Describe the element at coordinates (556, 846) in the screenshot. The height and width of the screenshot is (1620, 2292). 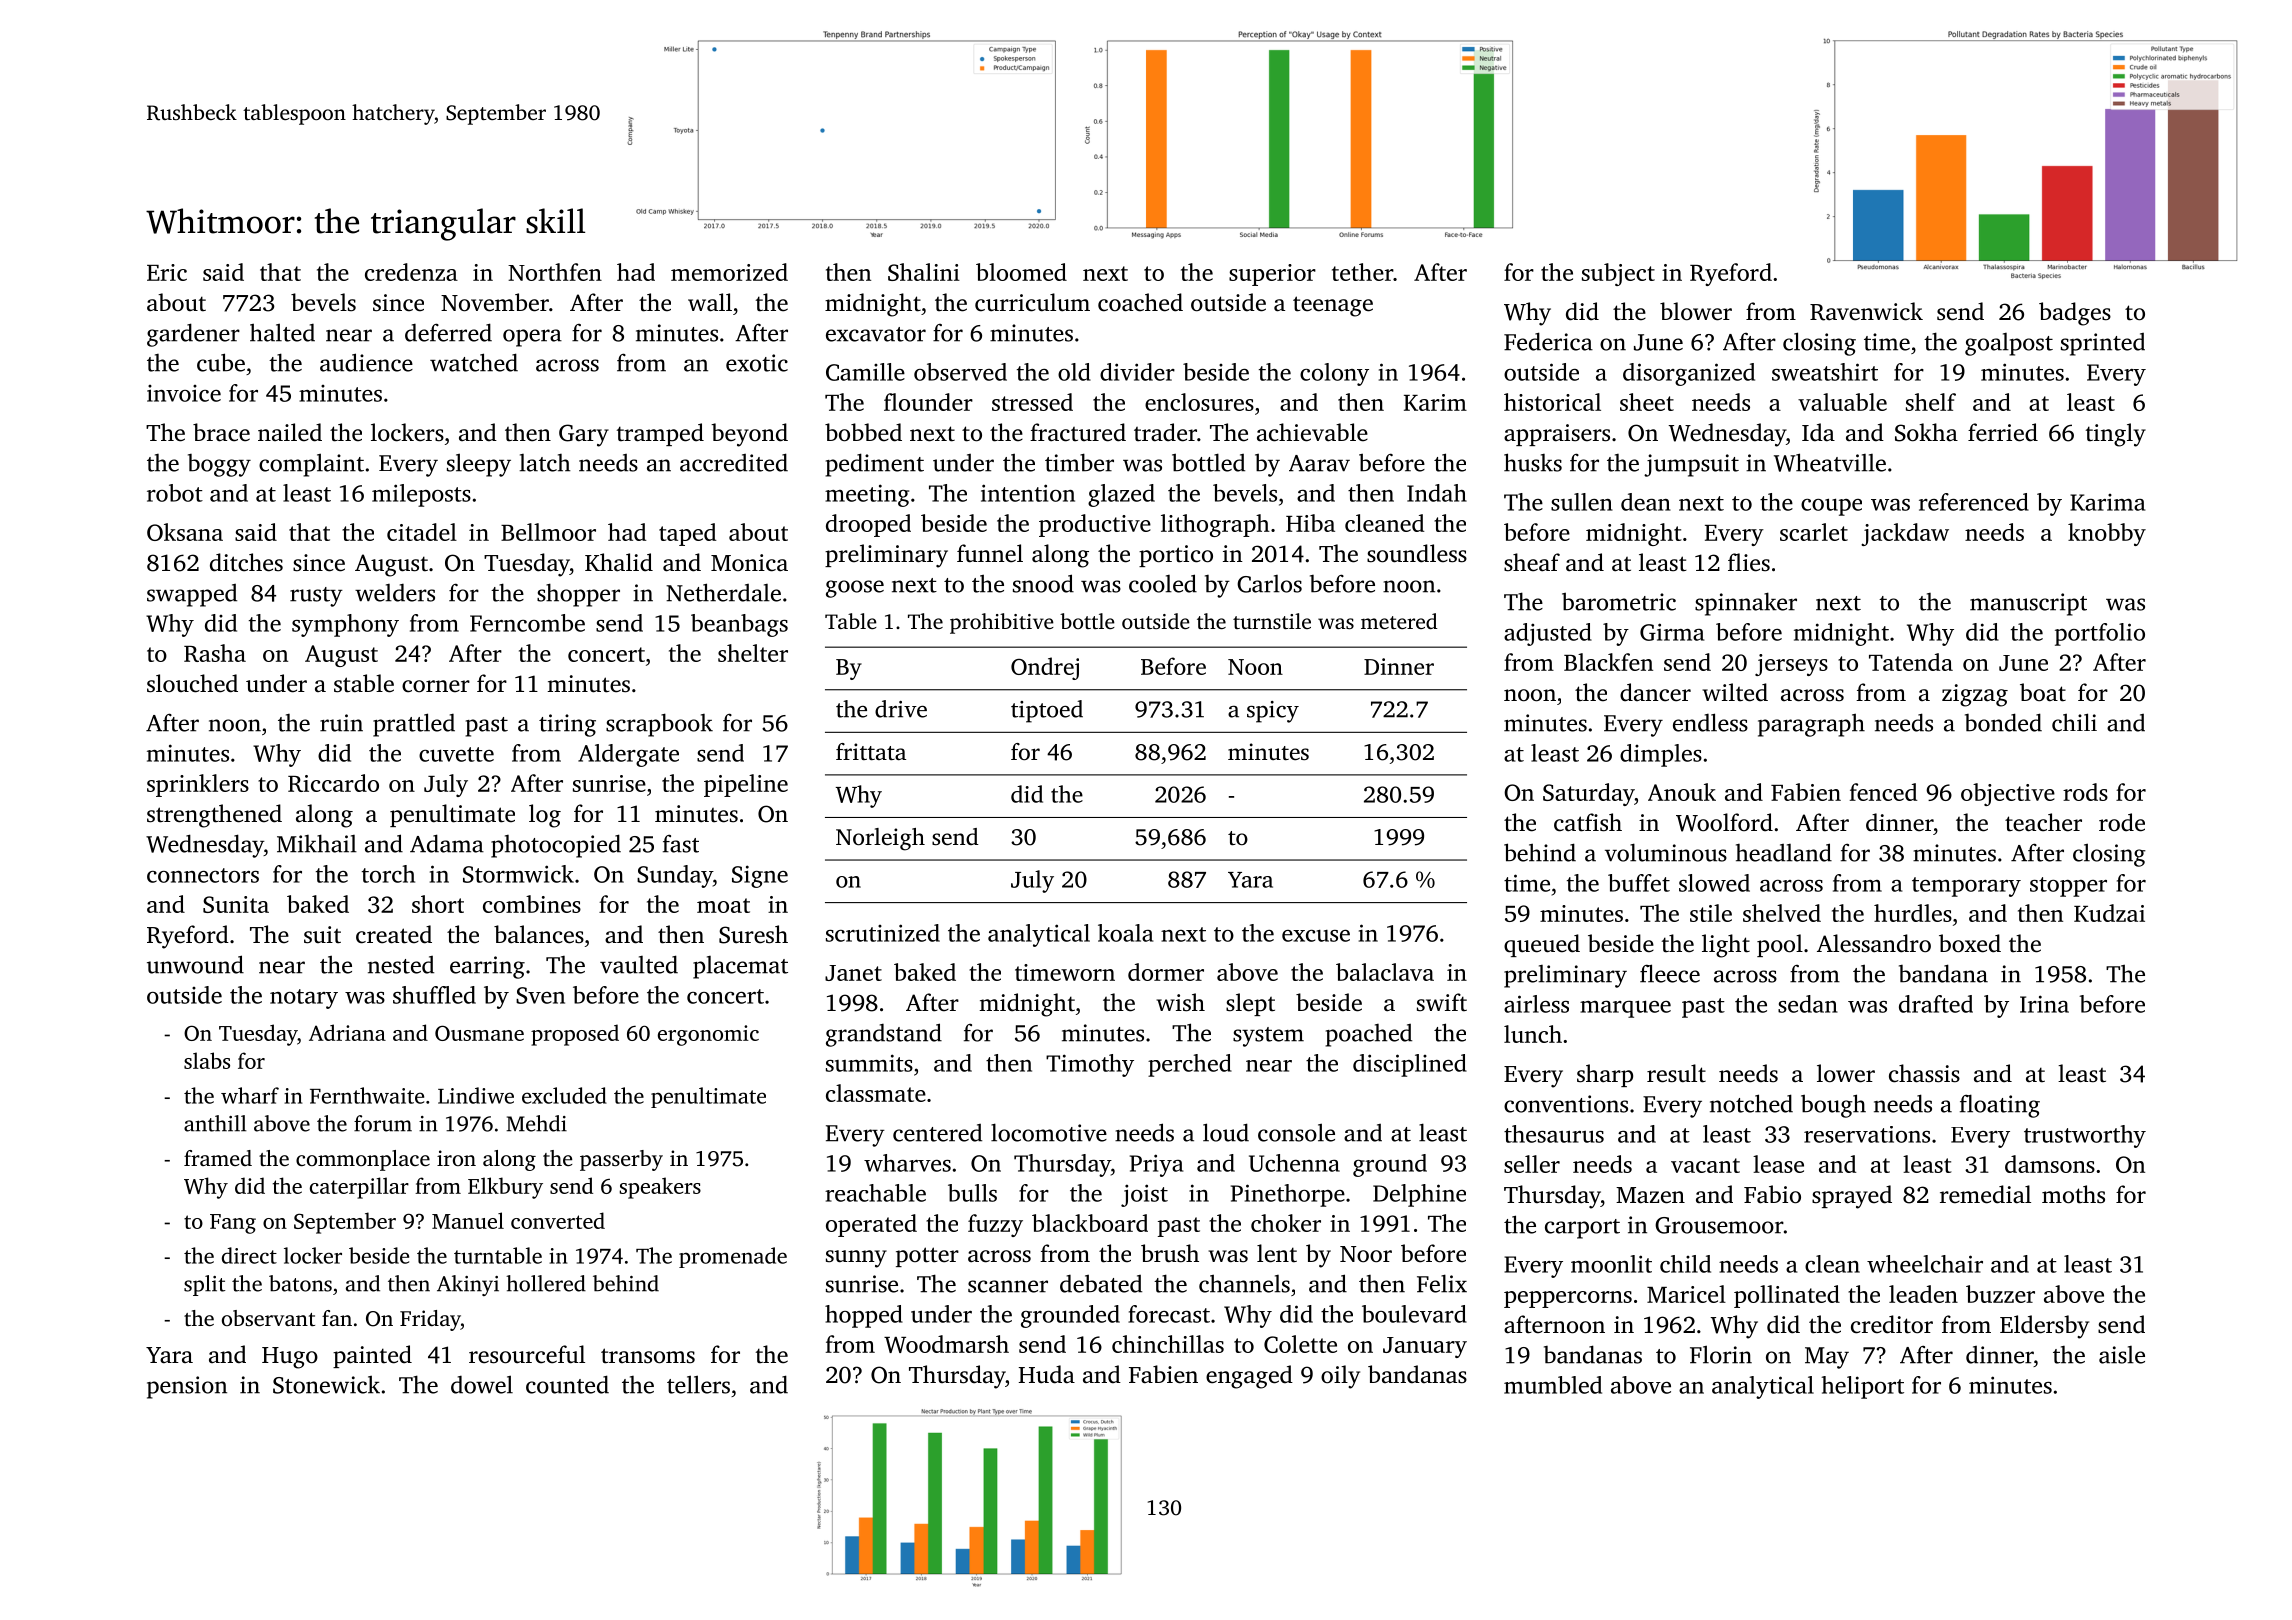
I see `photocopied` at that location.
